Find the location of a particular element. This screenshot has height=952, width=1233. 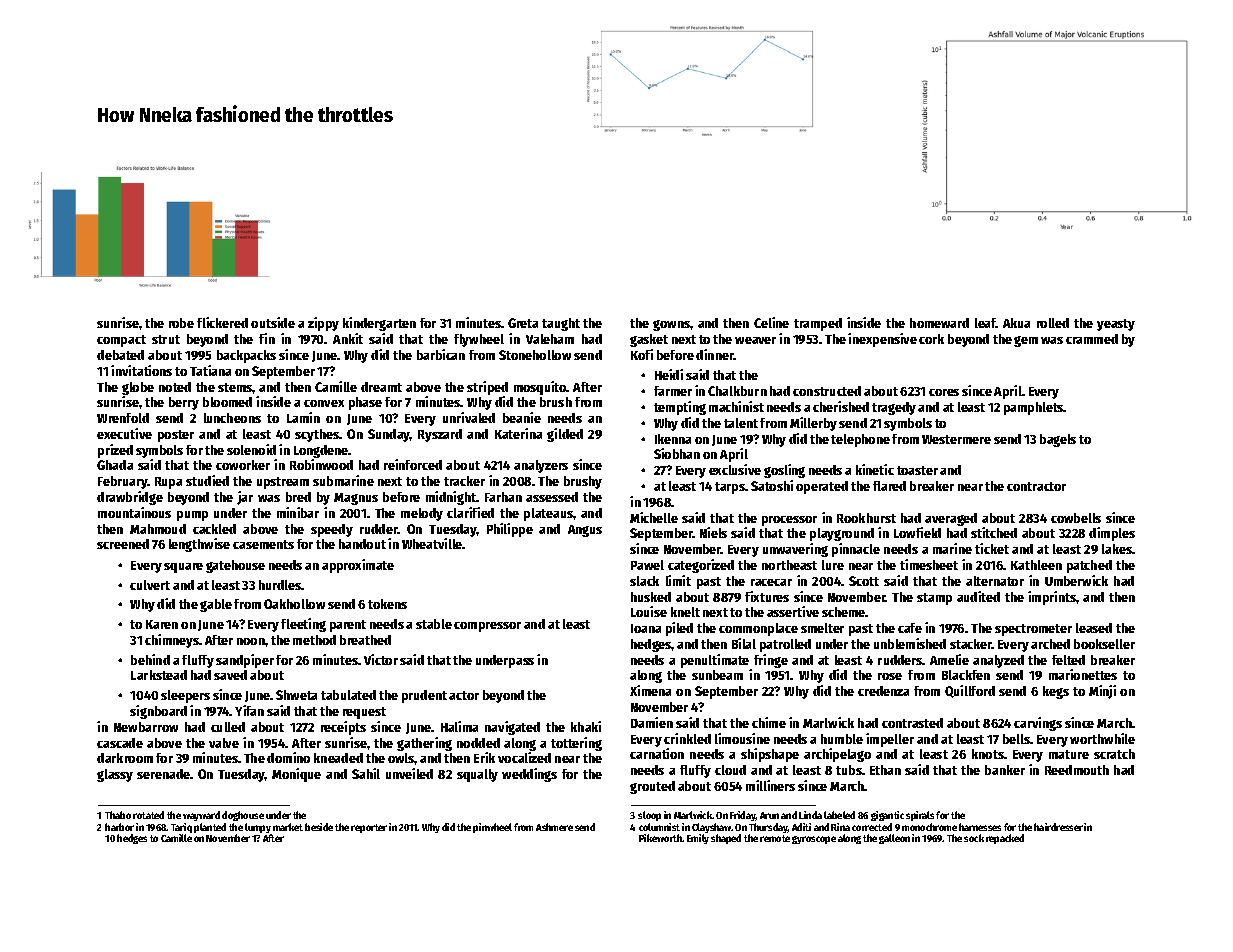

Akua is located at coordinates (1016, 323).
